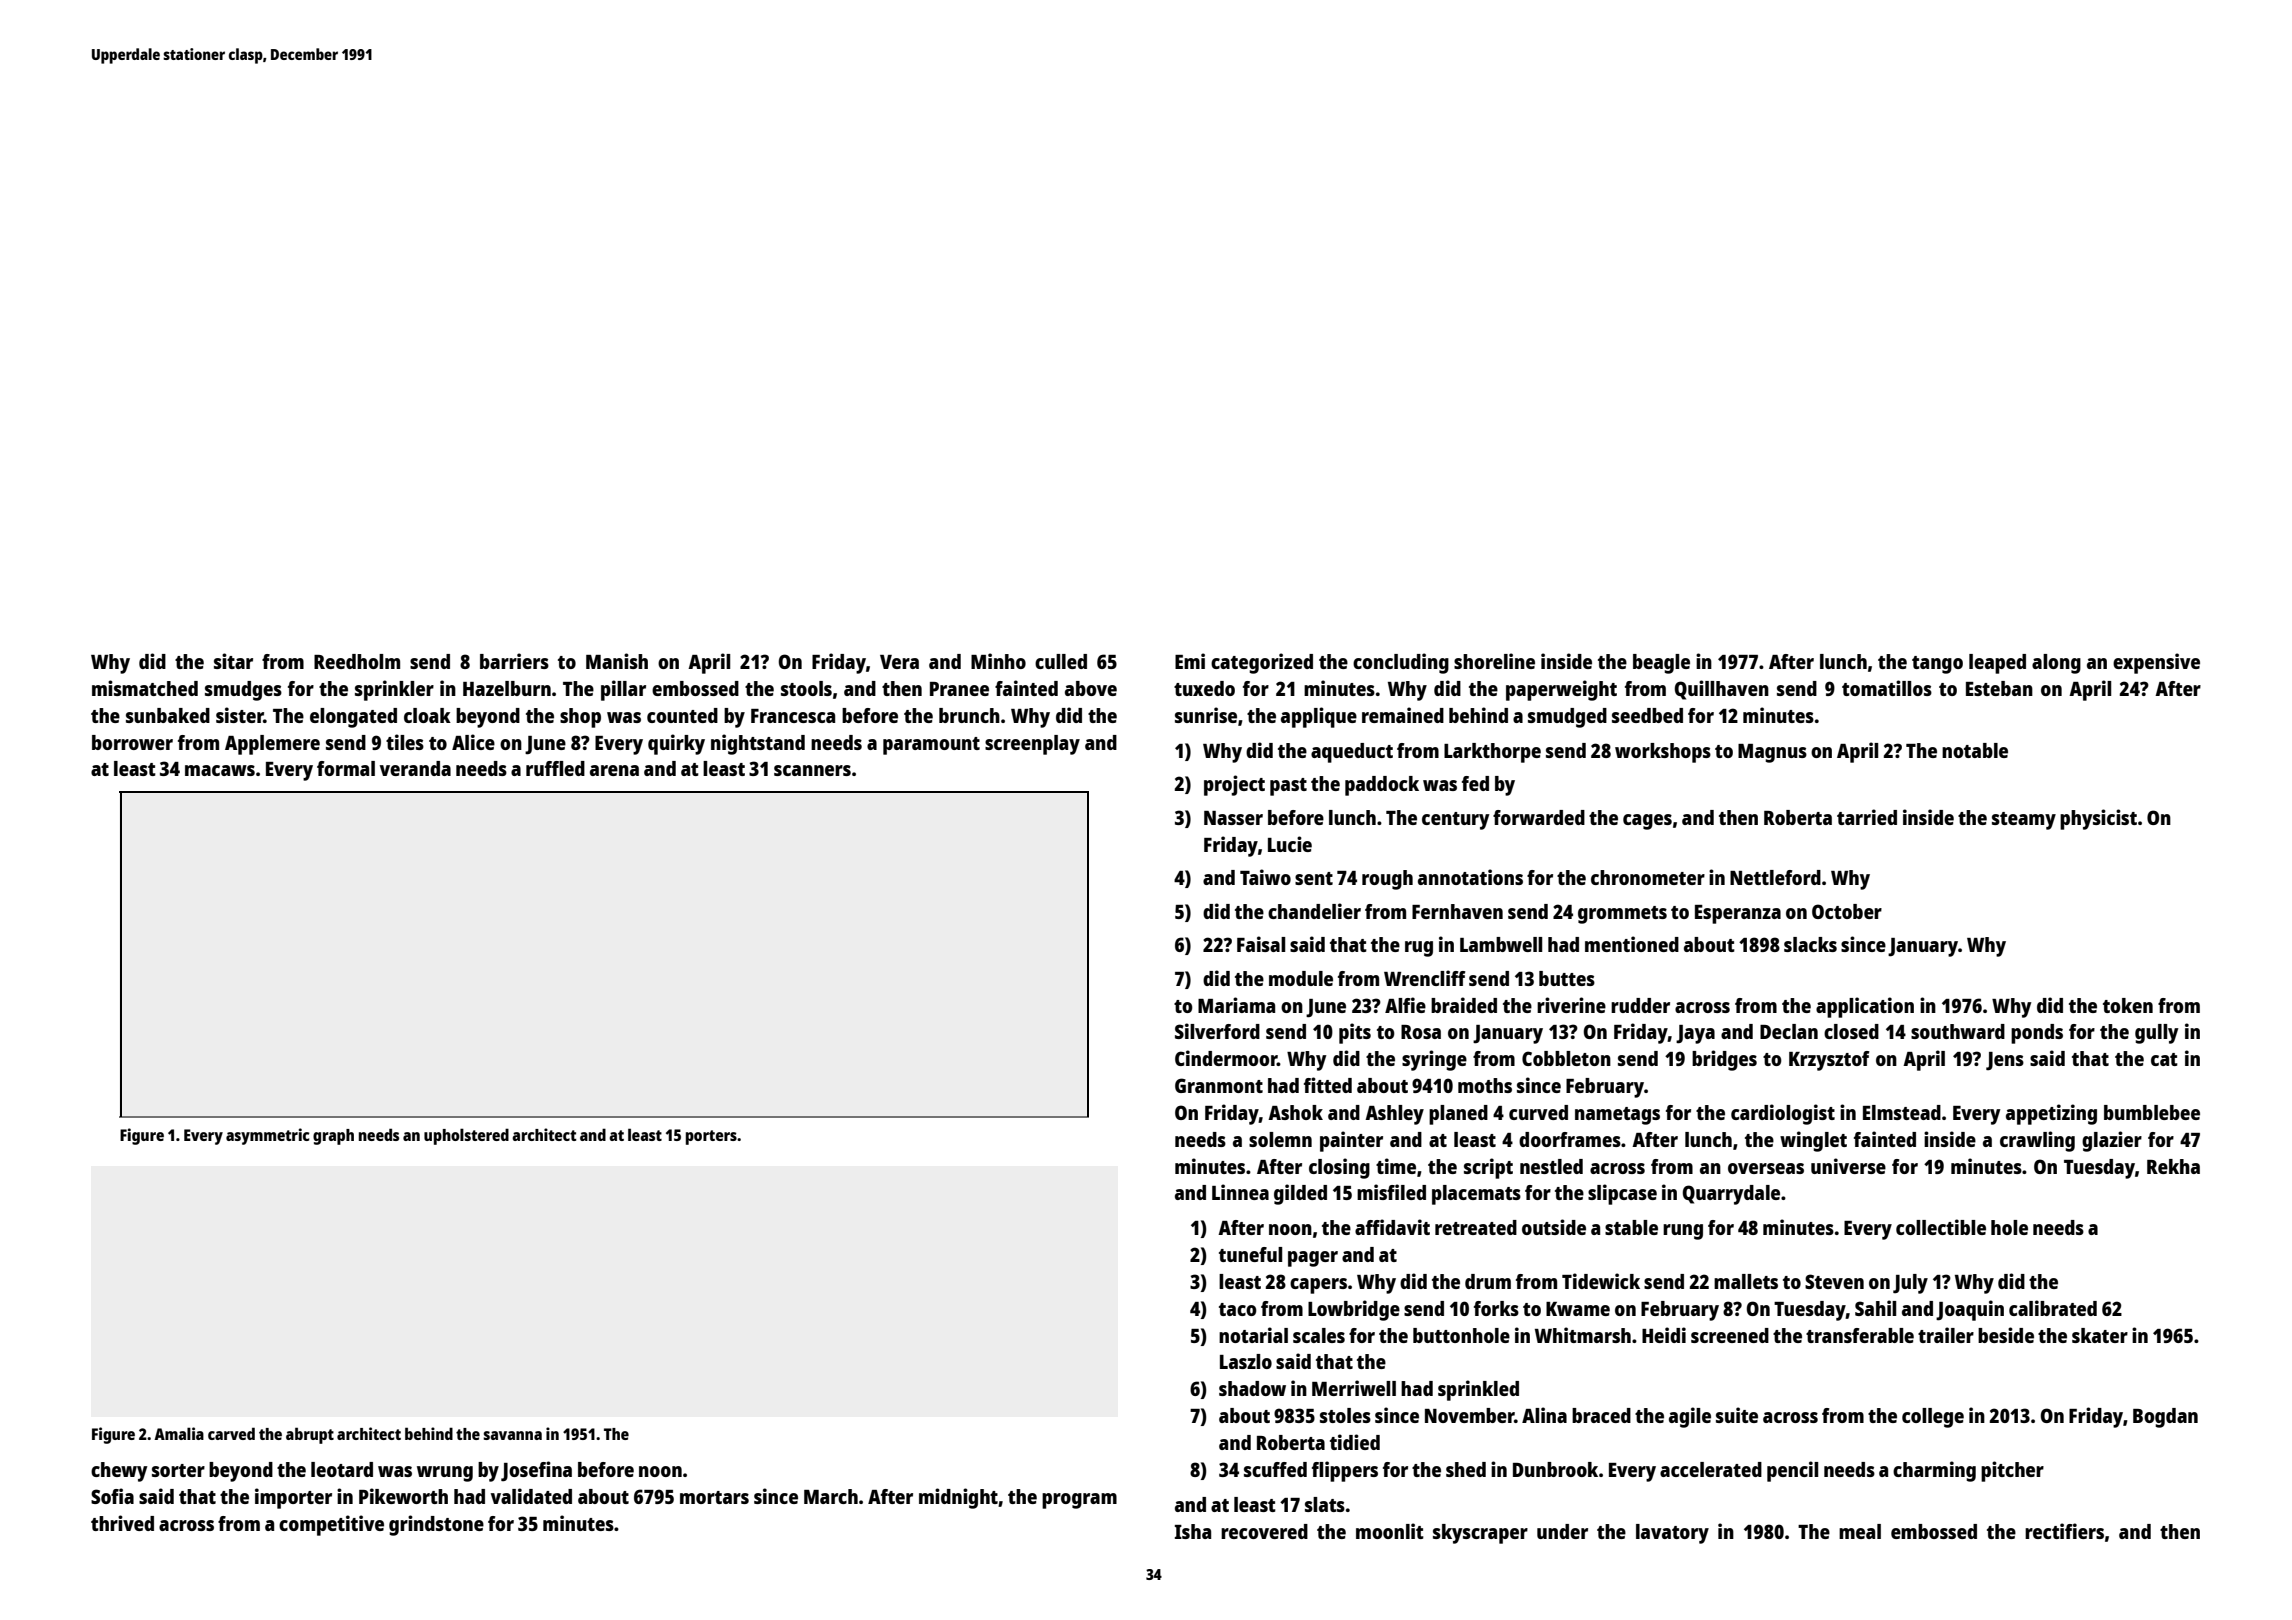  I want to click on culled, so click(1061, 661).
